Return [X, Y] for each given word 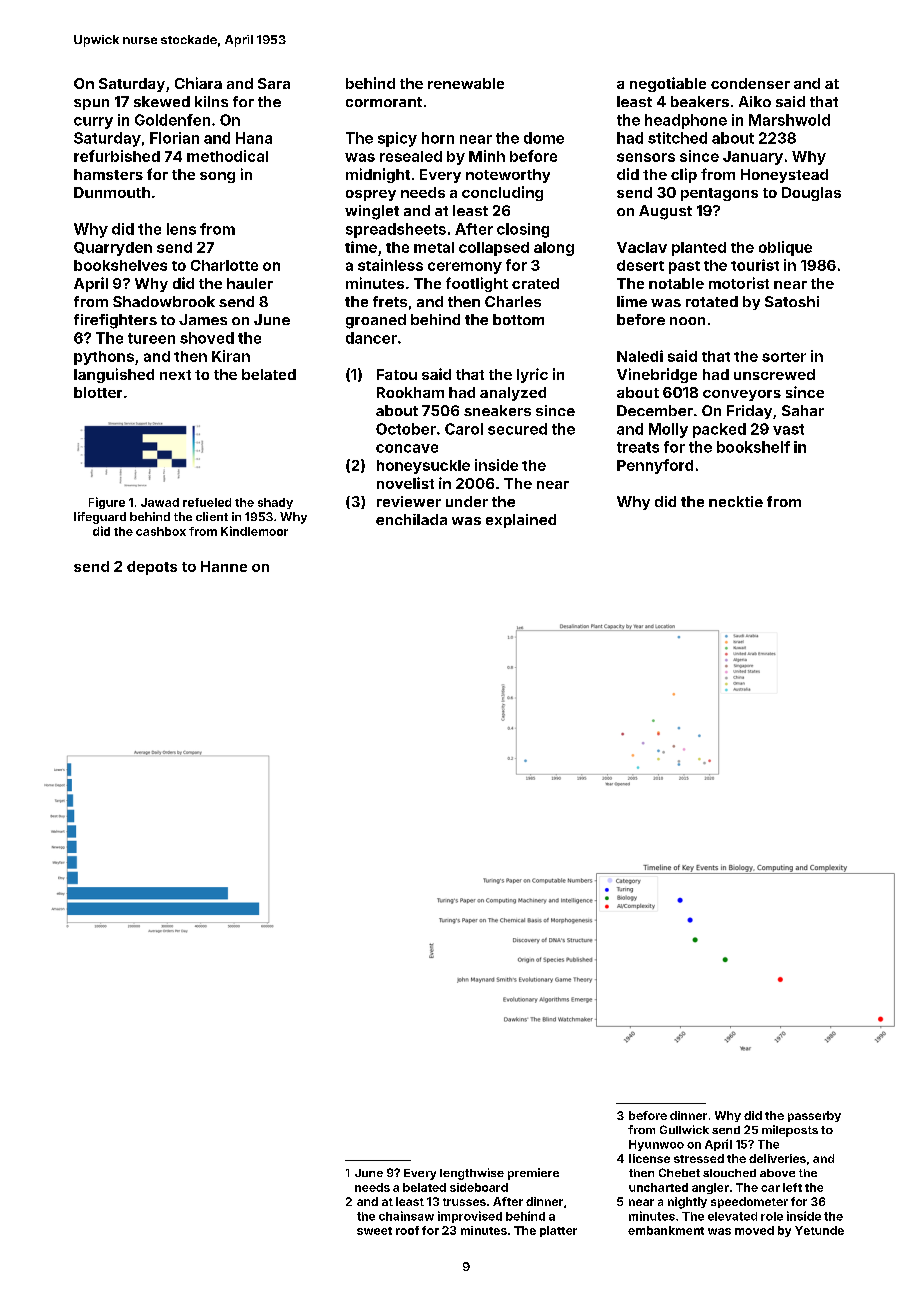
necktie [736, 501]
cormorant [384, 102]
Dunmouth [112, 192]
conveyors [742, 395]
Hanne [224, 566]
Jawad [160, 502]
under [467, 501]
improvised [470, 1217]
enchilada [411, 519]
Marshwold [789, 120]
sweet [374, 1231]
